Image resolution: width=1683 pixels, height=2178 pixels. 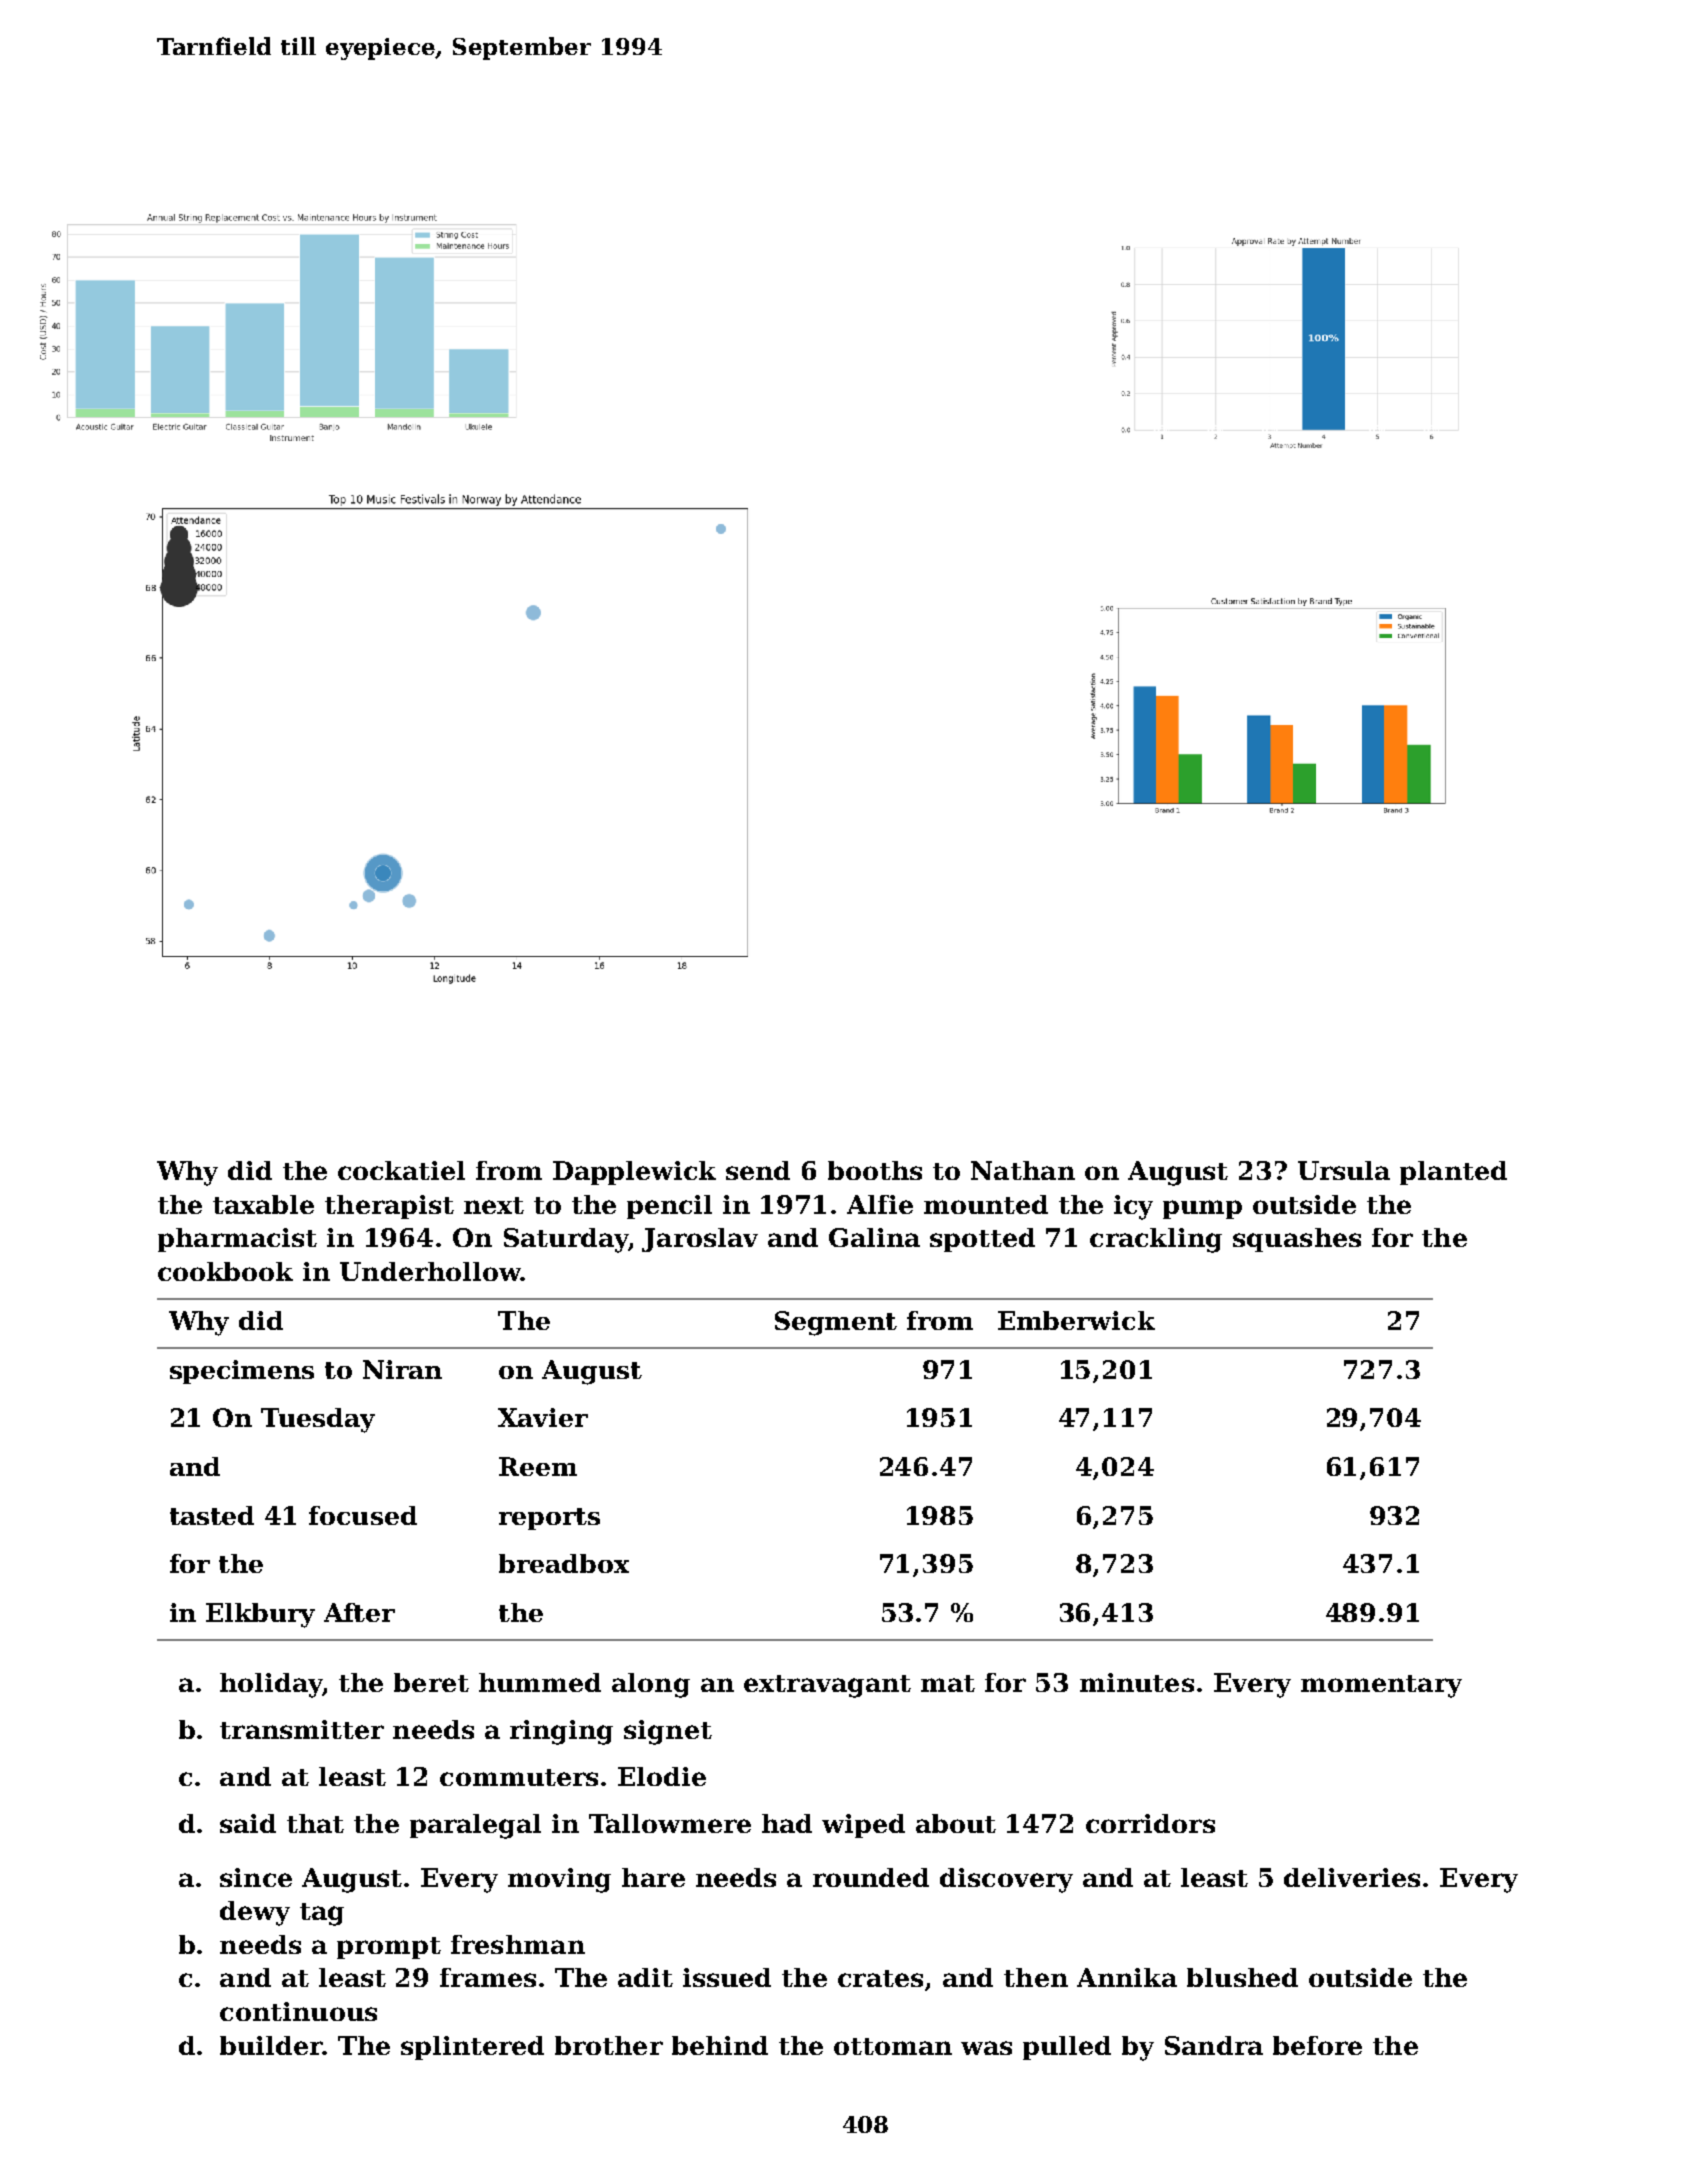 What do you see at coordinates (401, 1170) in the screenshot?
I see `cockatiel` at bounding box center [401, 1170].
